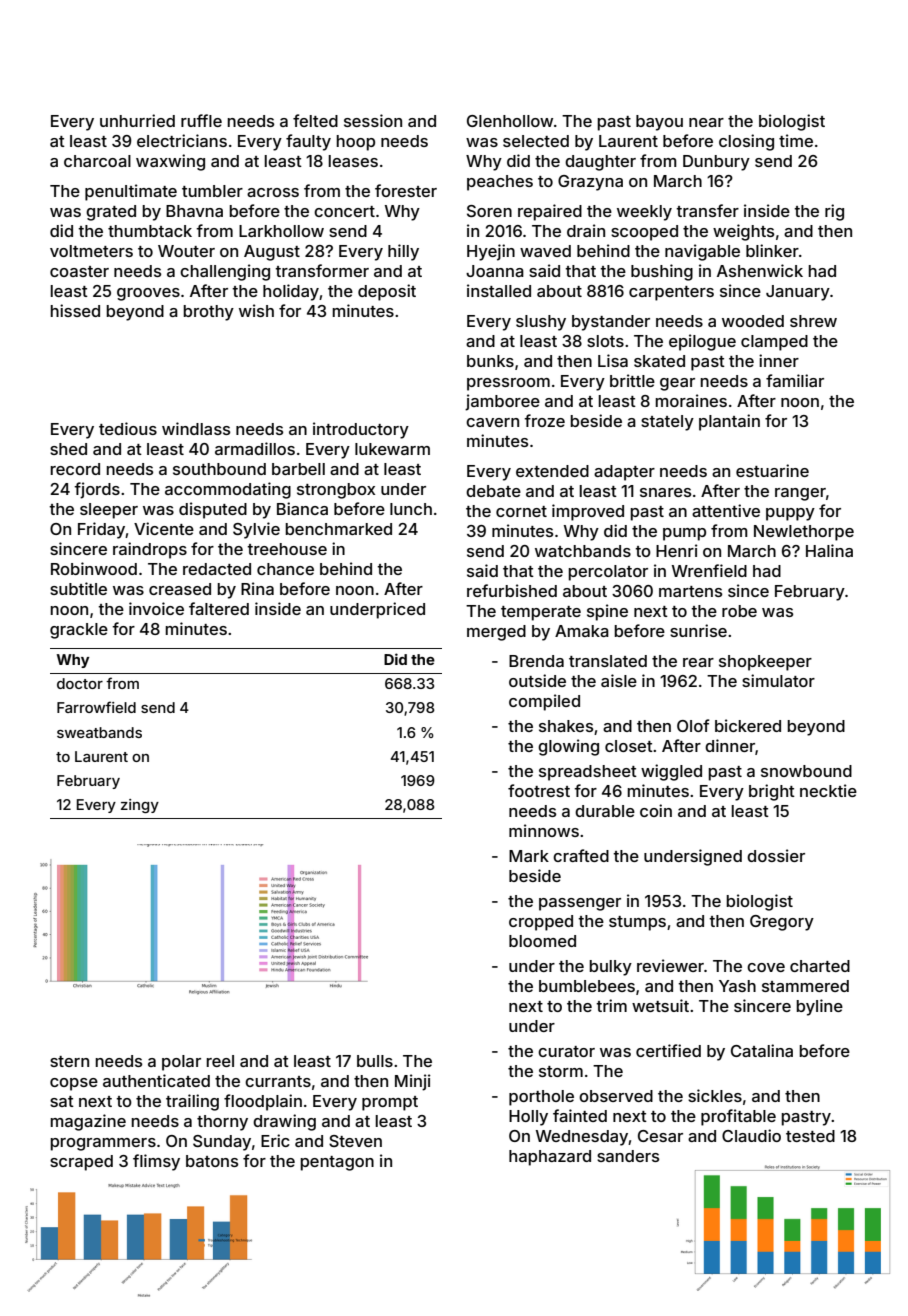 Image resolution: width=908 pixels, height=1316 pixels. What do you see at coordinates (181, 1063) in the image?
I see `polar` at bounding box center [181, 1063].
